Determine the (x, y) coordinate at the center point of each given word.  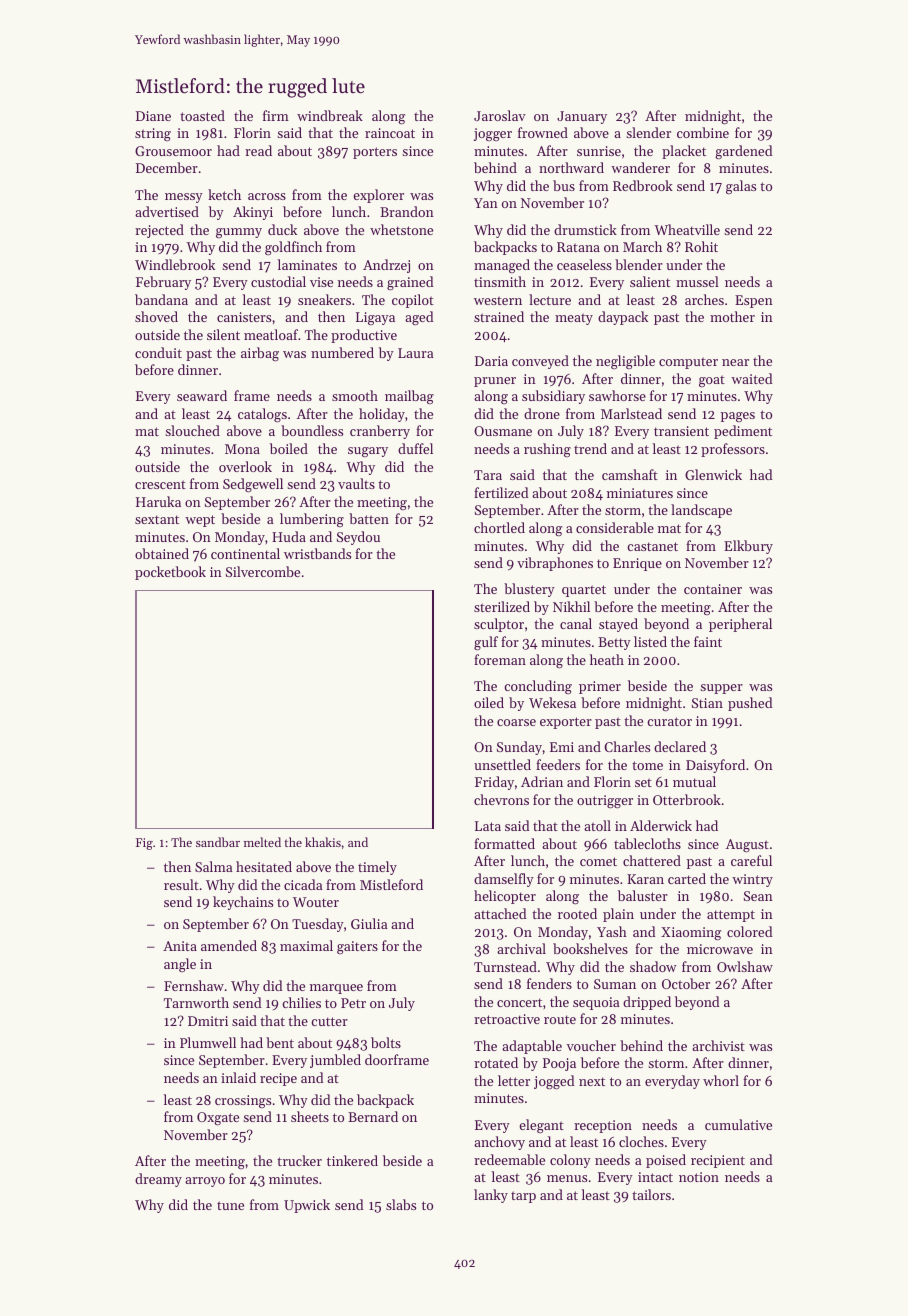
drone (542, 413)
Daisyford (715, 766)
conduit (158, 352)
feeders (558, 764)
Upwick (307, 1206)
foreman (500, 659)
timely (377, 868)
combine (703, 132)
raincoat (390, 133)
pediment (743, 432)
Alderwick (661, 825)
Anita (180, 946)
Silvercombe (263, 571)
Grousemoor (173, 151)
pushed (750, 704)
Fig (144, 844)
